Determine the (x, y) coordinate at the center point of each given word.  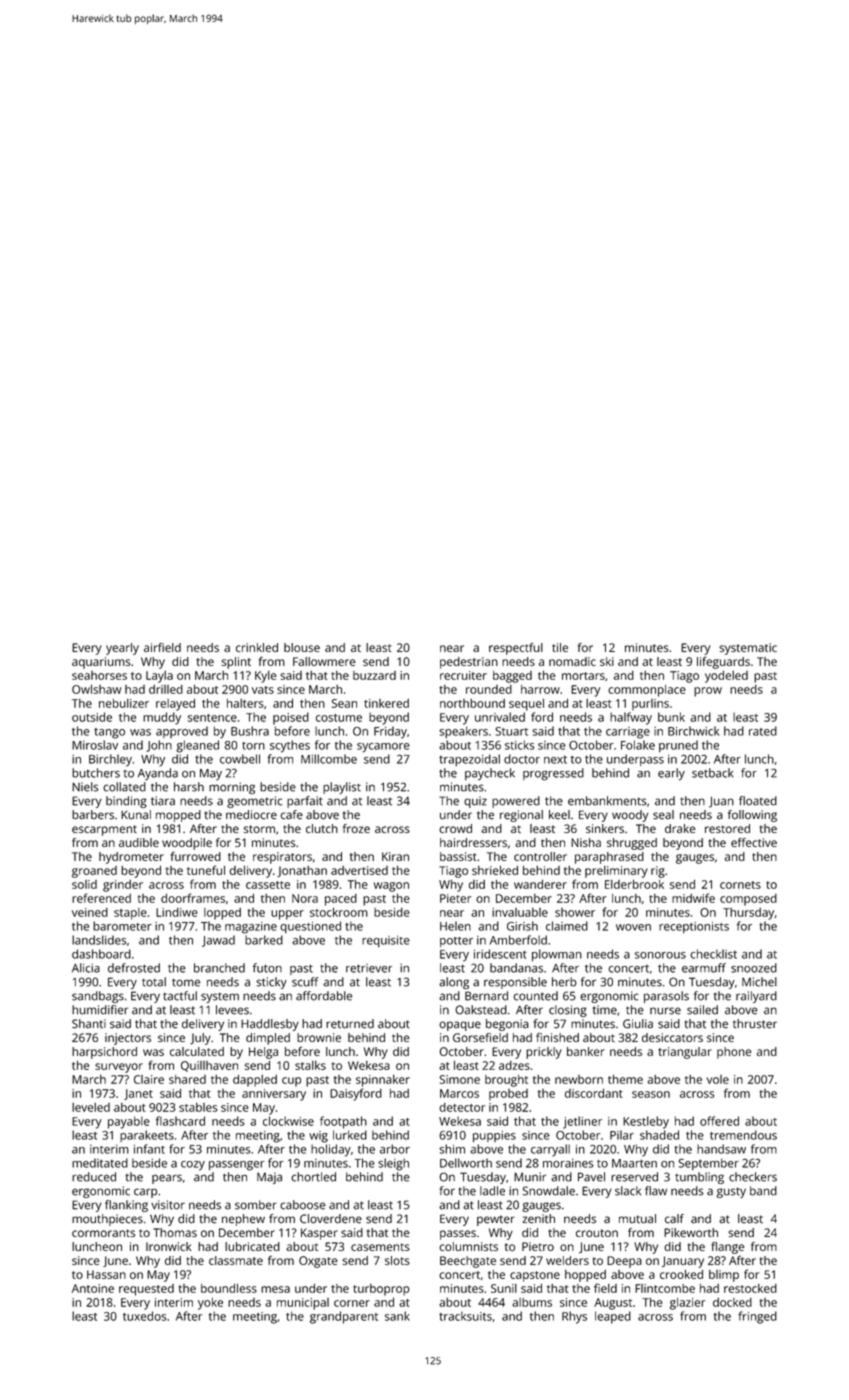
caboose (303, 1205)
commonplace (647, 691)
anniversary (274, 1095)
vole (718, 1079)
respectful (516, 649)
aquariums (101, 663)
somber (256, 1205)
